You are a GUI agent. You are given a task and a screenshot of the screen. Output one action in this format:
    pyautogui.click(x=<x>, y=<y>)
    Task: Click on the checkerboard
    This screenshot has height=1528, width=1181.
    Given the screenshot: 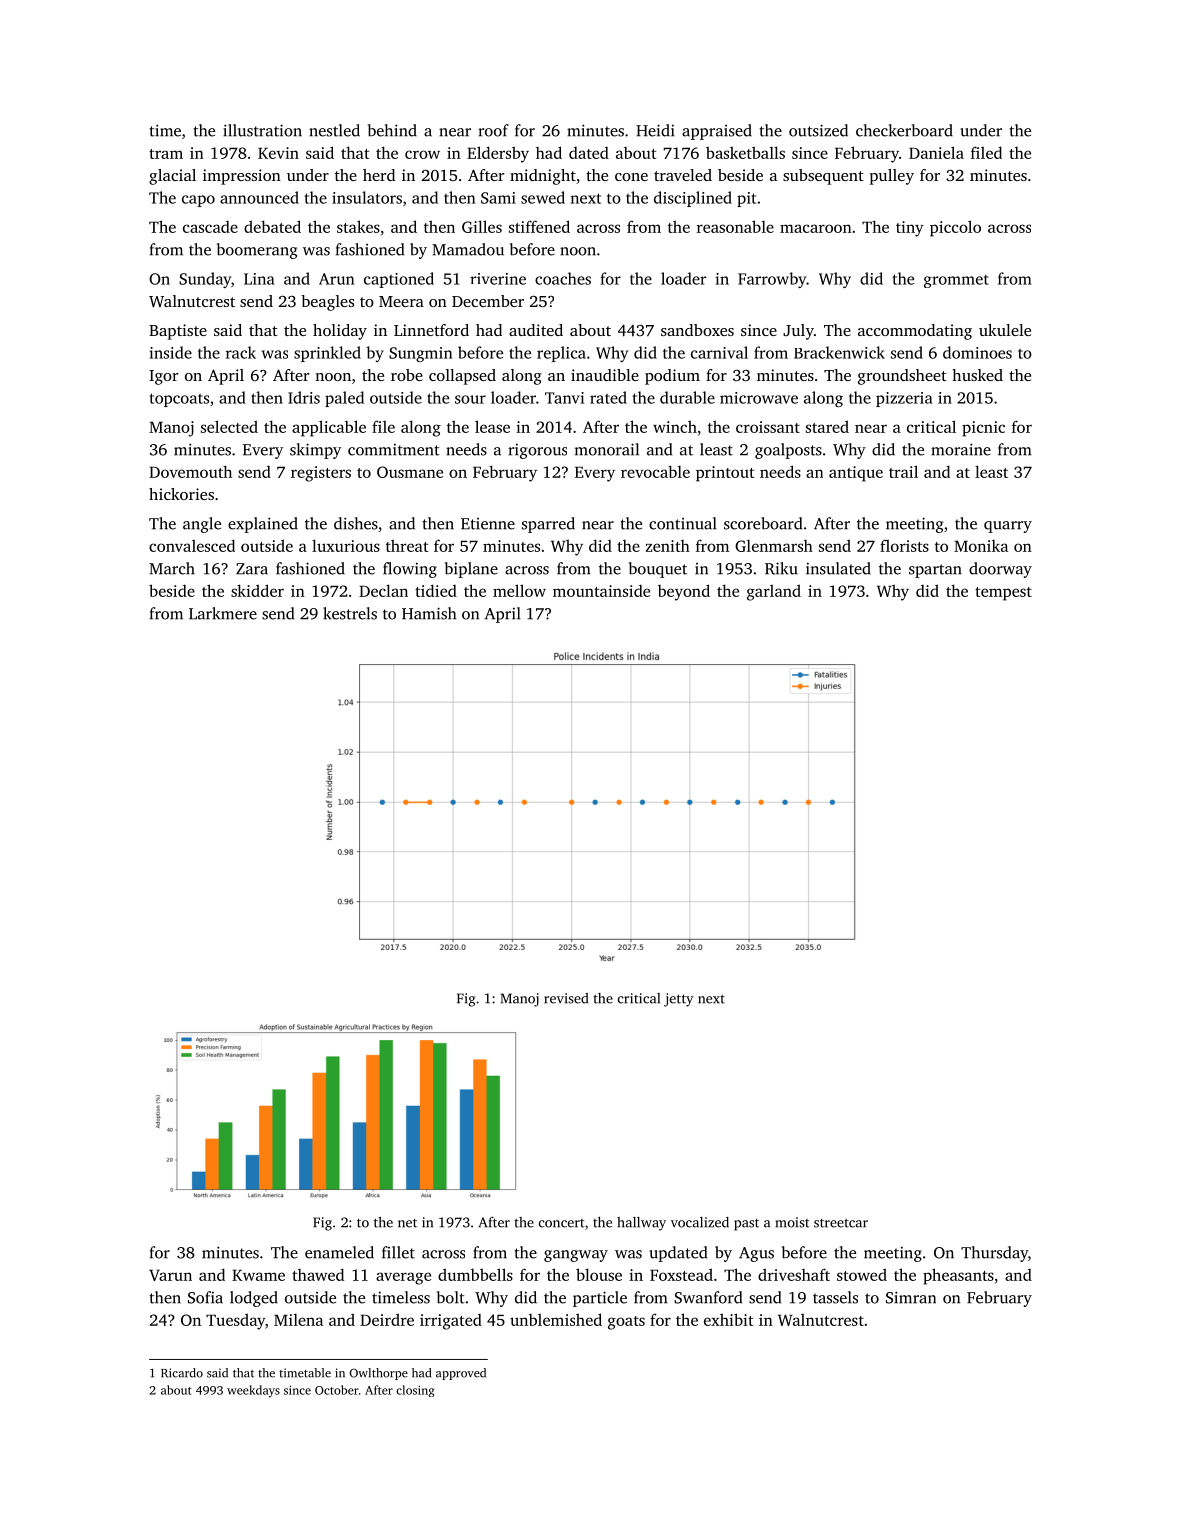 What is the action you would take?
    pyautogui.click(x=904, y=130)
